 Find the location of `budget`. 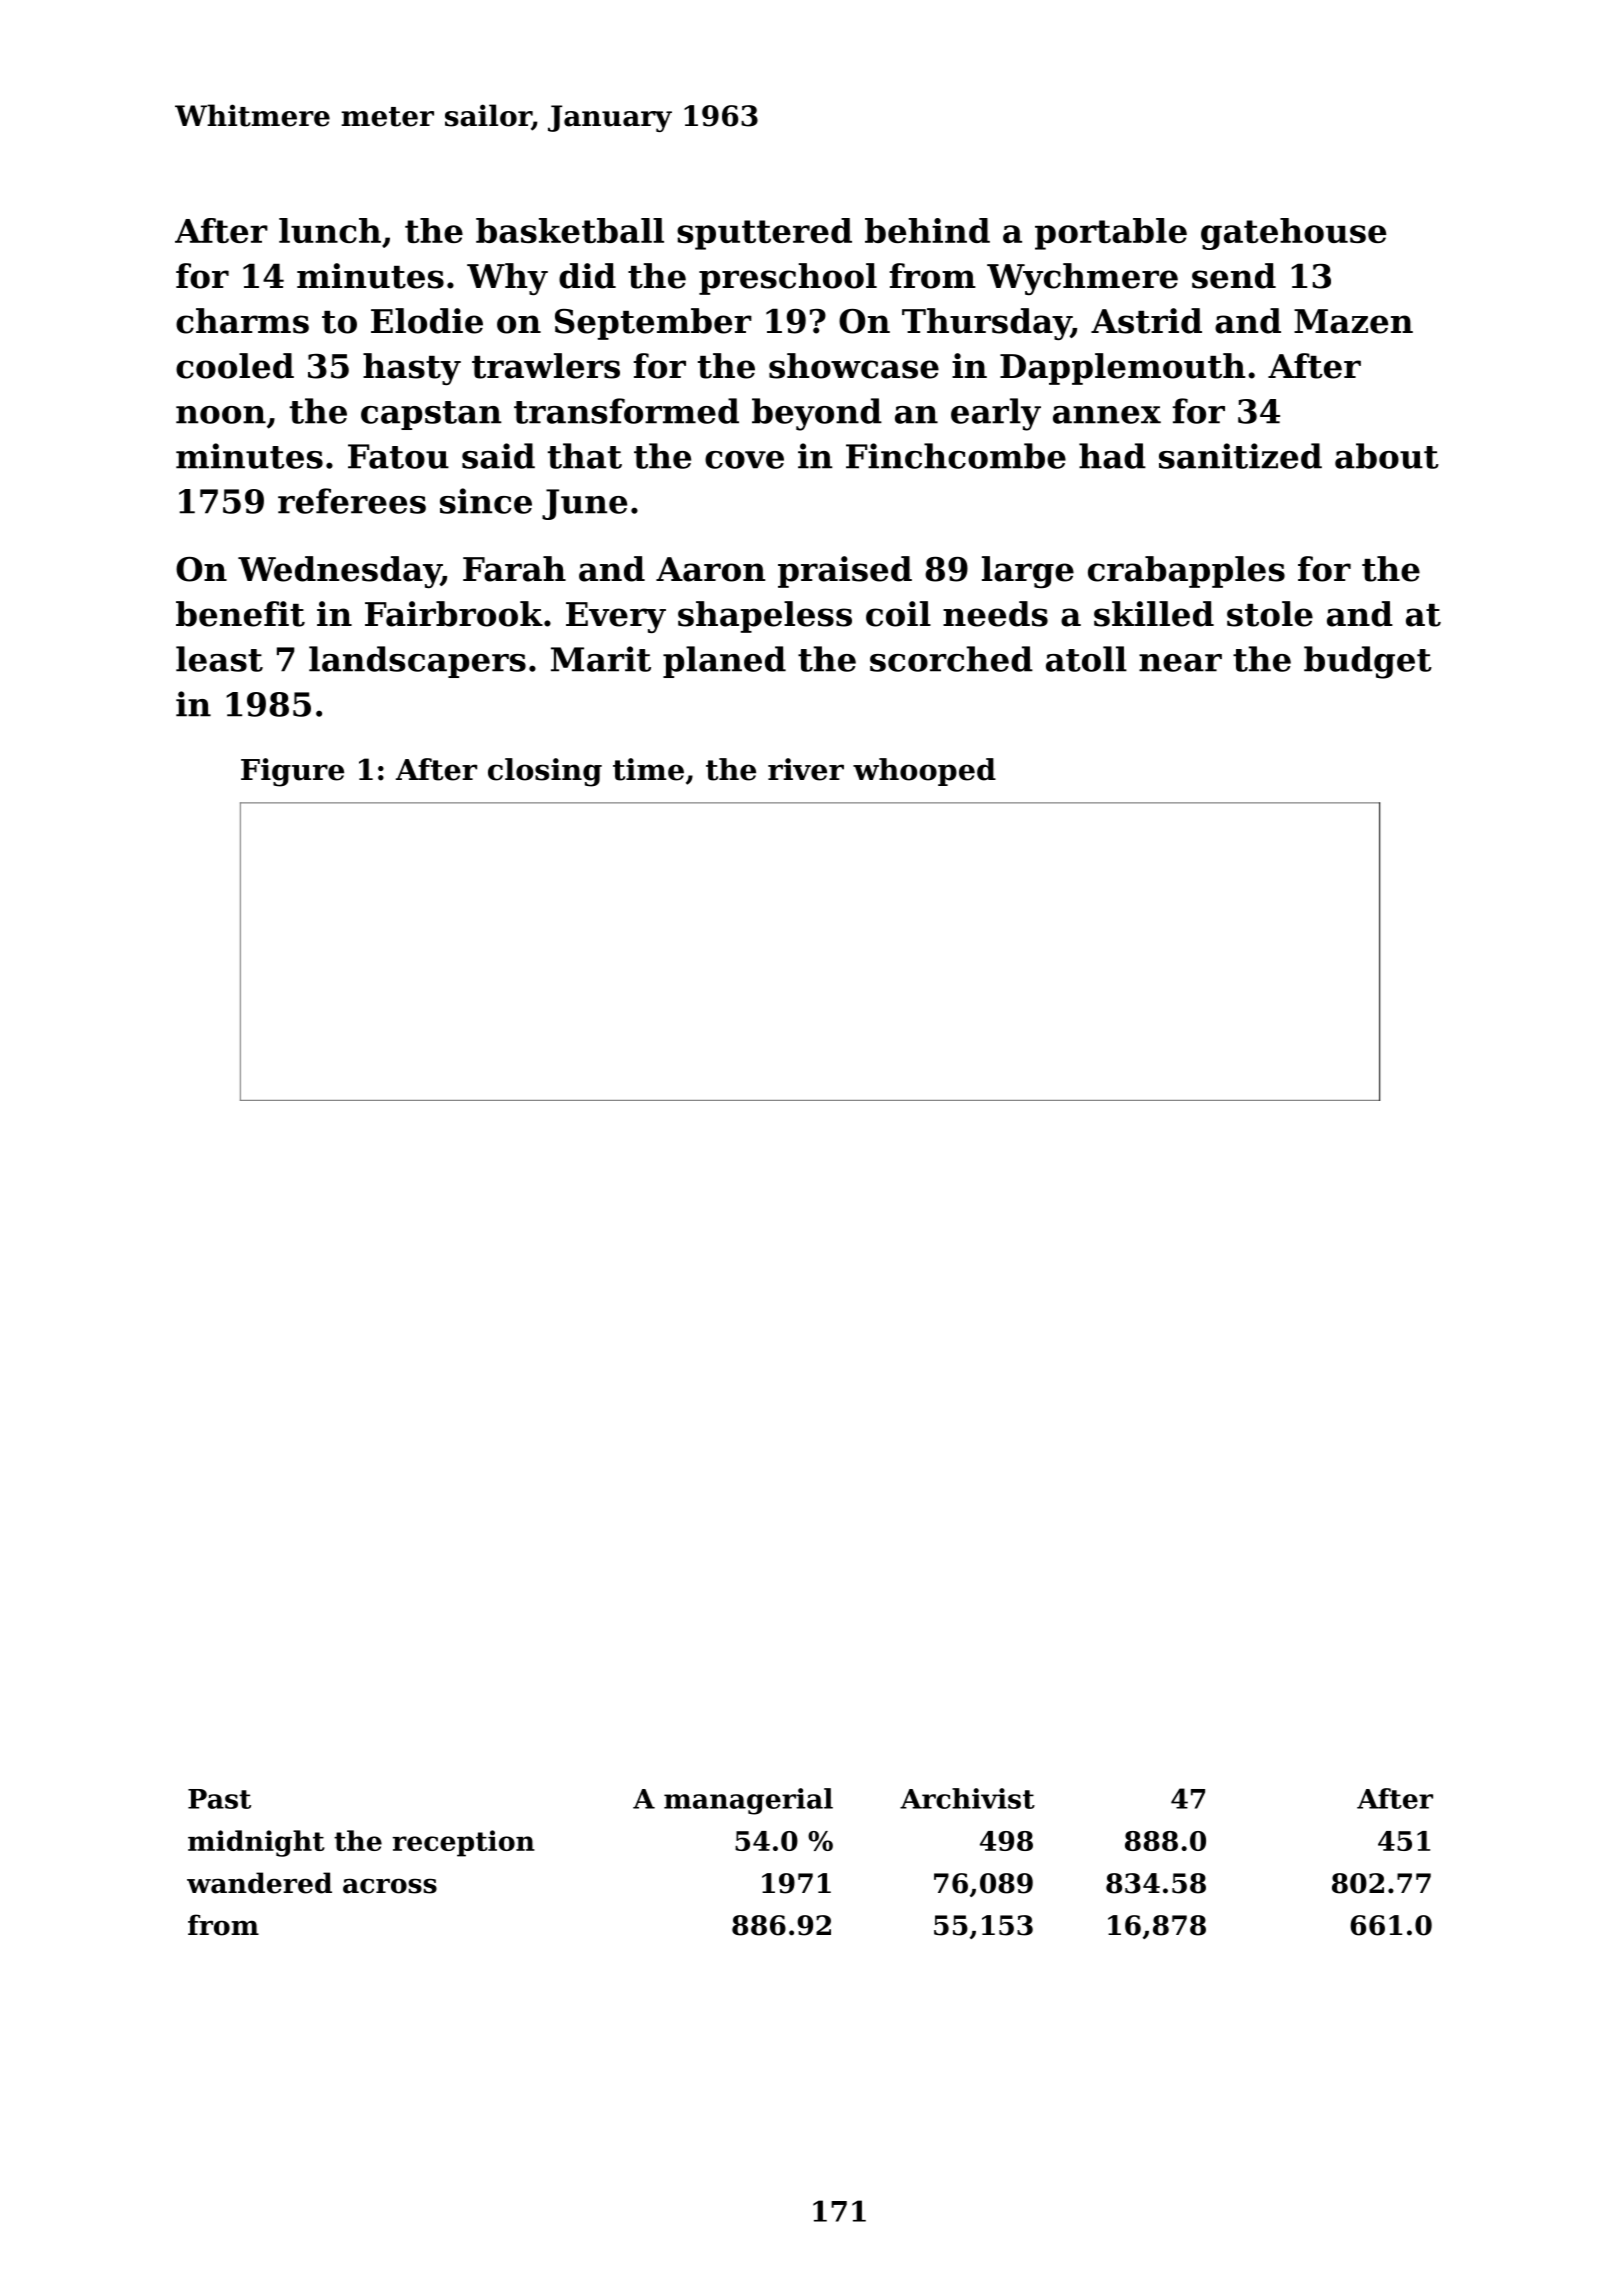

budget is located at coordinates (1368, 662).
